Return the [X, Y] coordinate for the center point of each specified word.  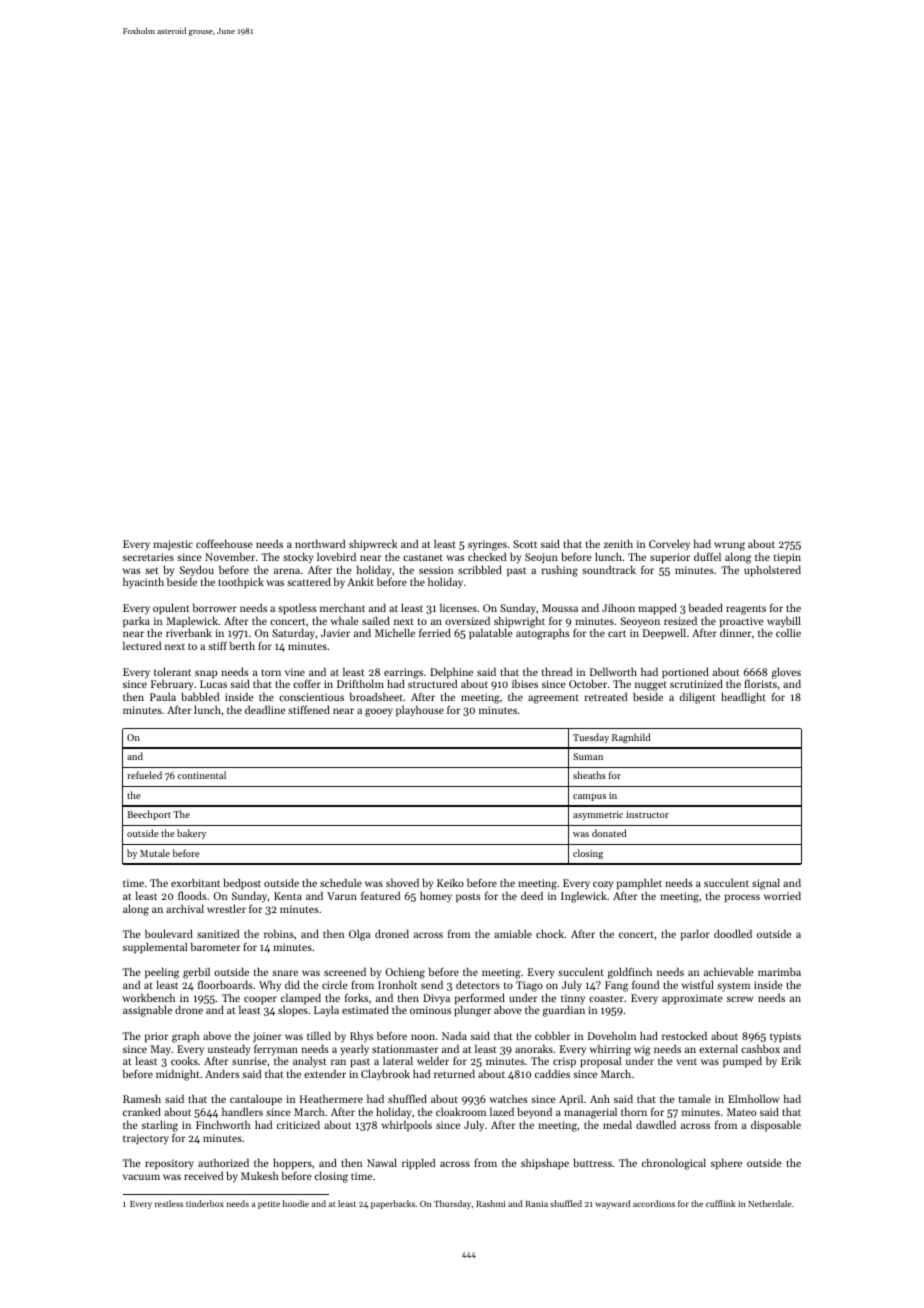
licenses [458, 607]
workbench [149, 997]
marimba [779, 972]
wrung [729, 546]
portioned [685, 673]
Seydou [197, 571]
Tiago [529, 986]
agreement [553, 699]
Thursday [452, 1204]
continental [202, 775]
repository [169, 1164]
